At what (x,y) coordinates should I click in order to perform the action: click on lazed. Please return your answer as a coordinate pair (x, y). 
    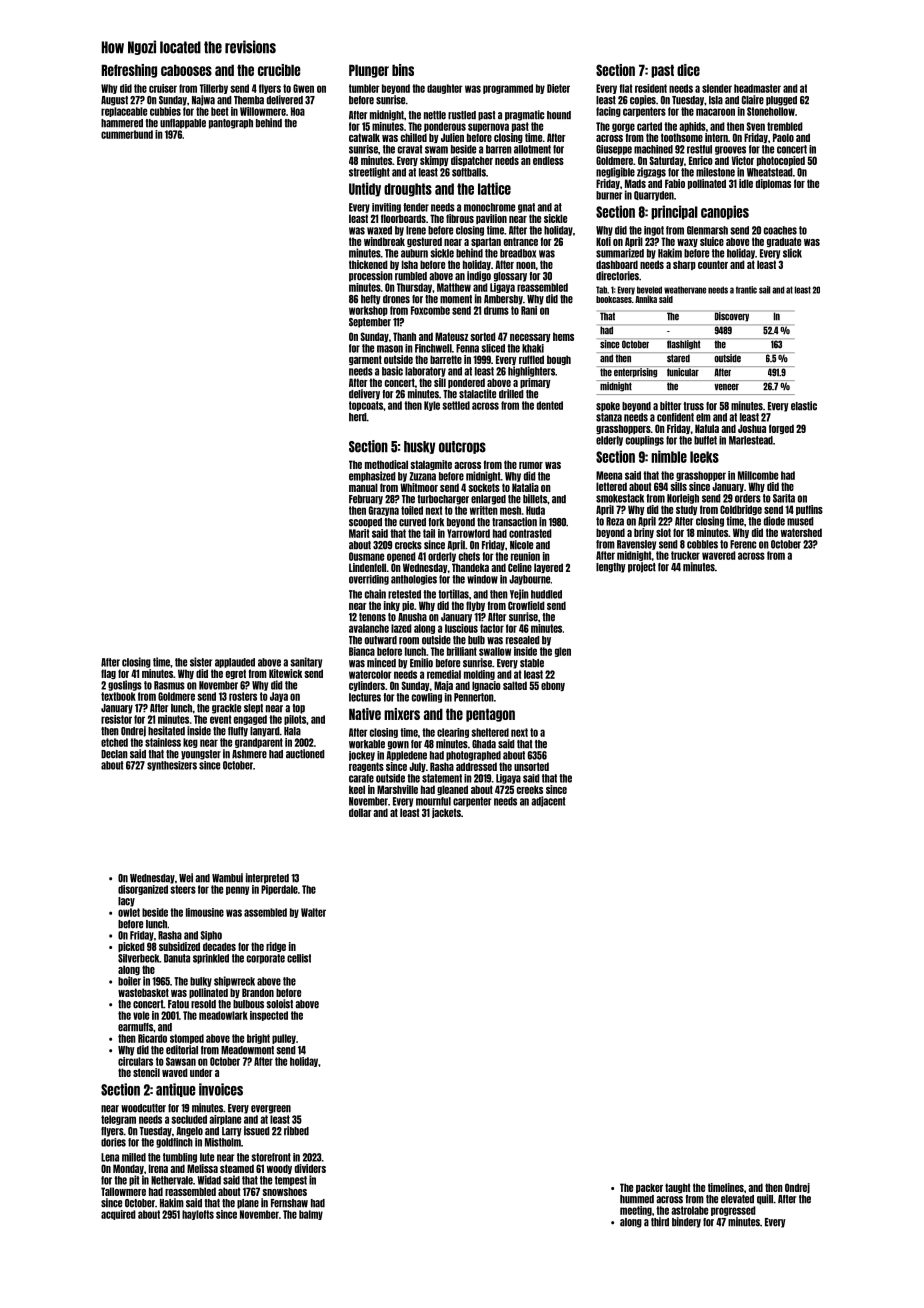
    Looking at the image, I should click on (401, 628).
